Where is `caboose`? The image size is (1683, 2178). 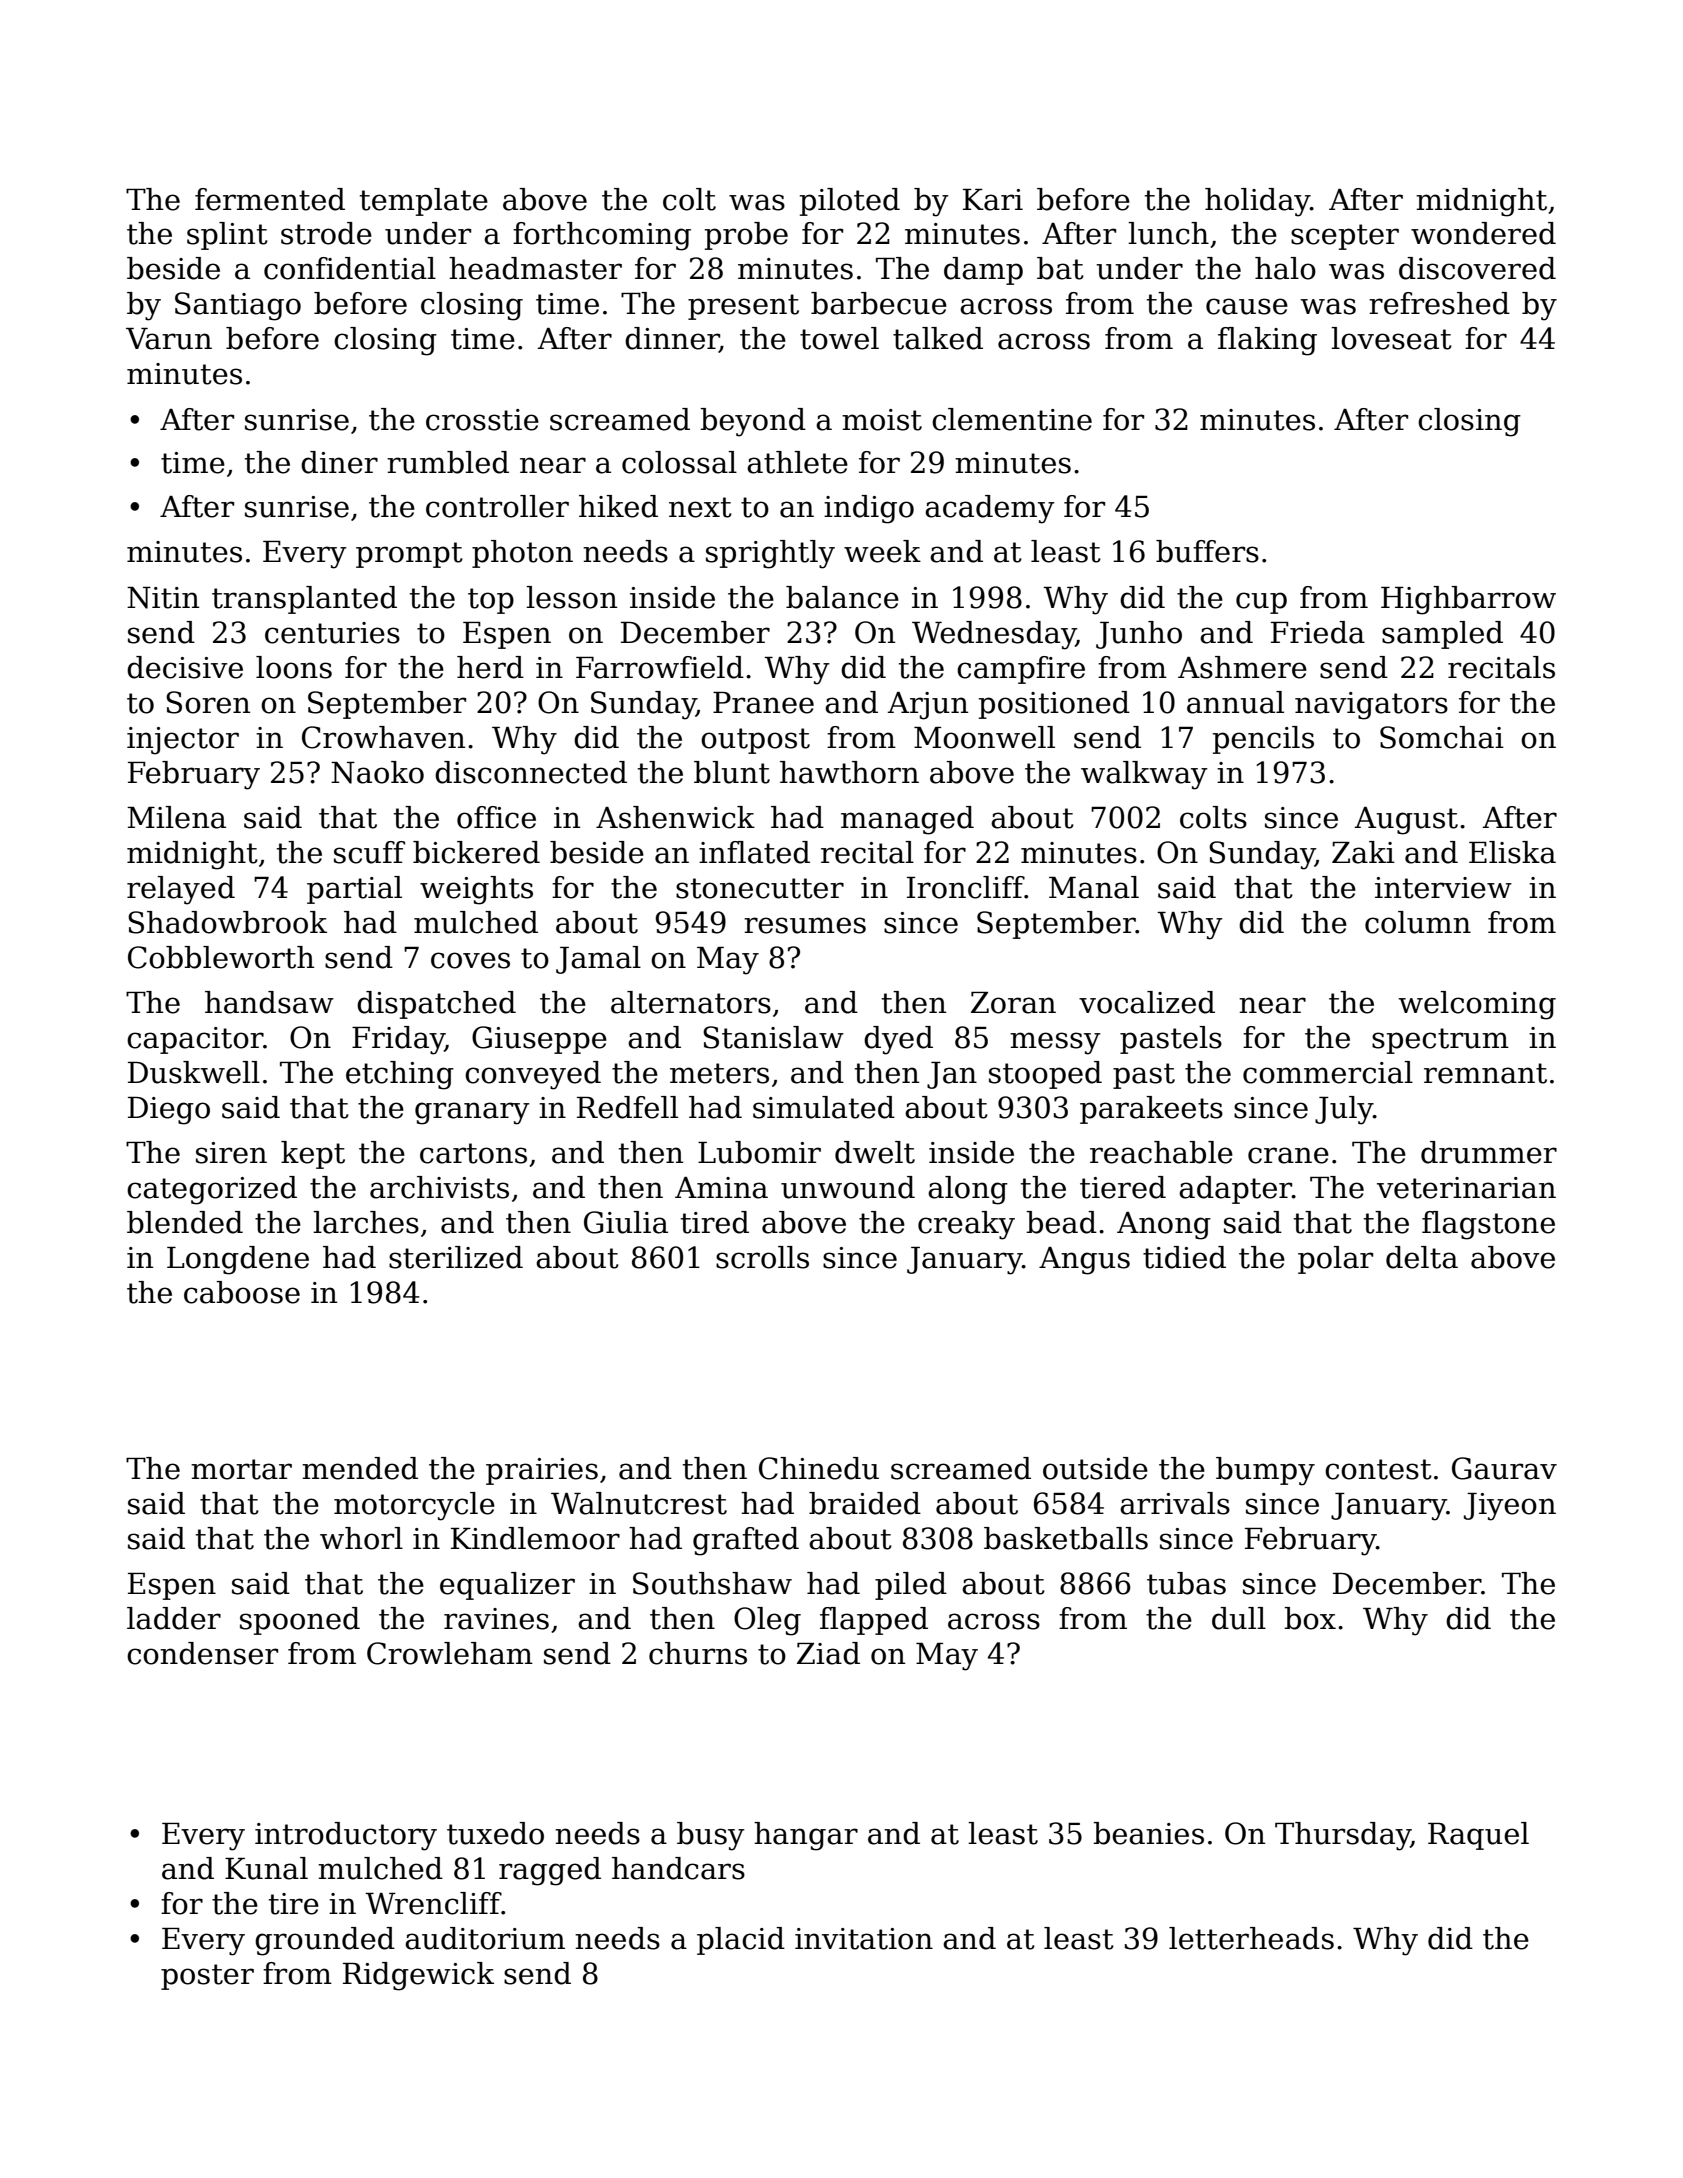
caboose is located at coordinates (242, 1292).
